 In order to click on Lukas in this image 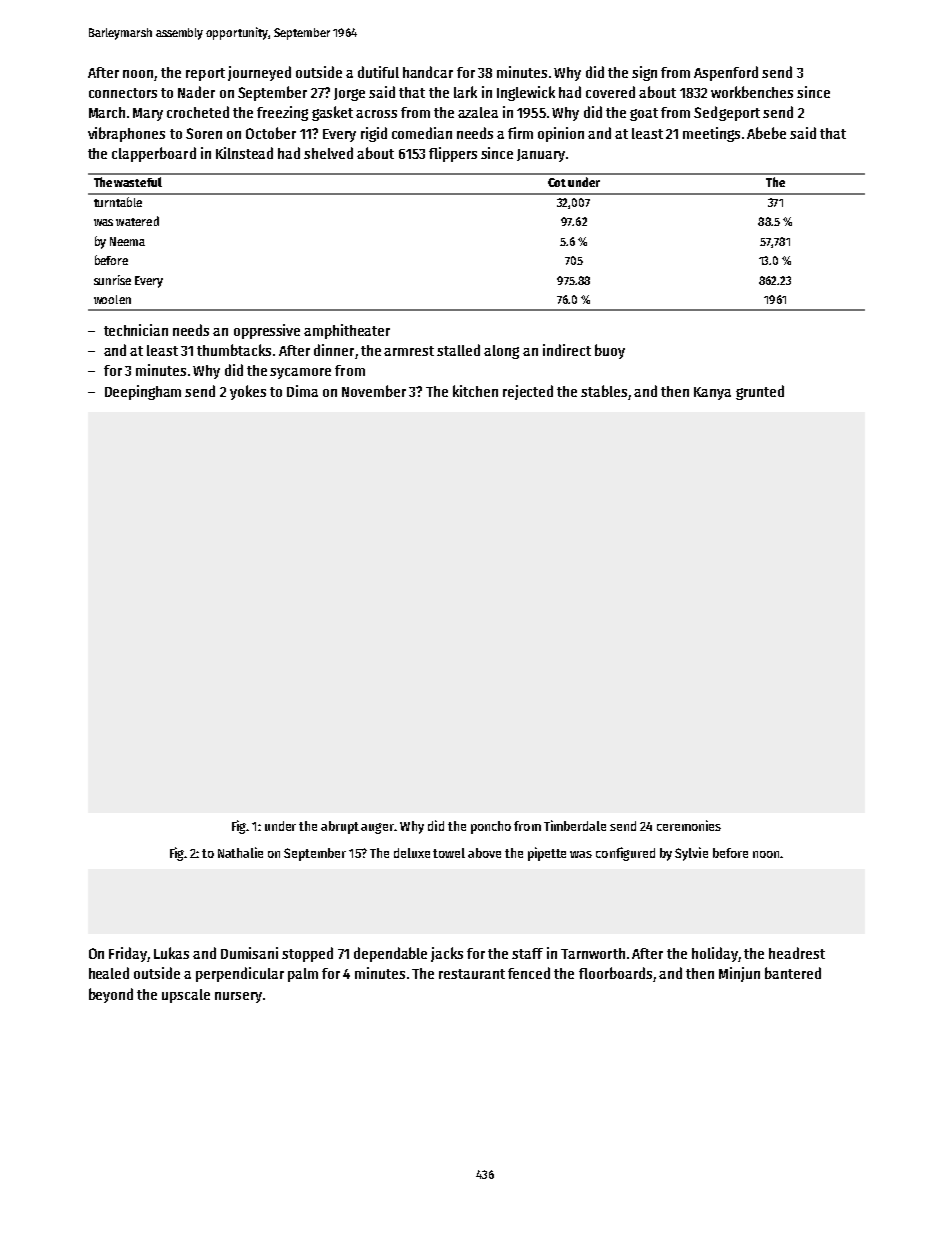, I will do `click(171, 953)`.
